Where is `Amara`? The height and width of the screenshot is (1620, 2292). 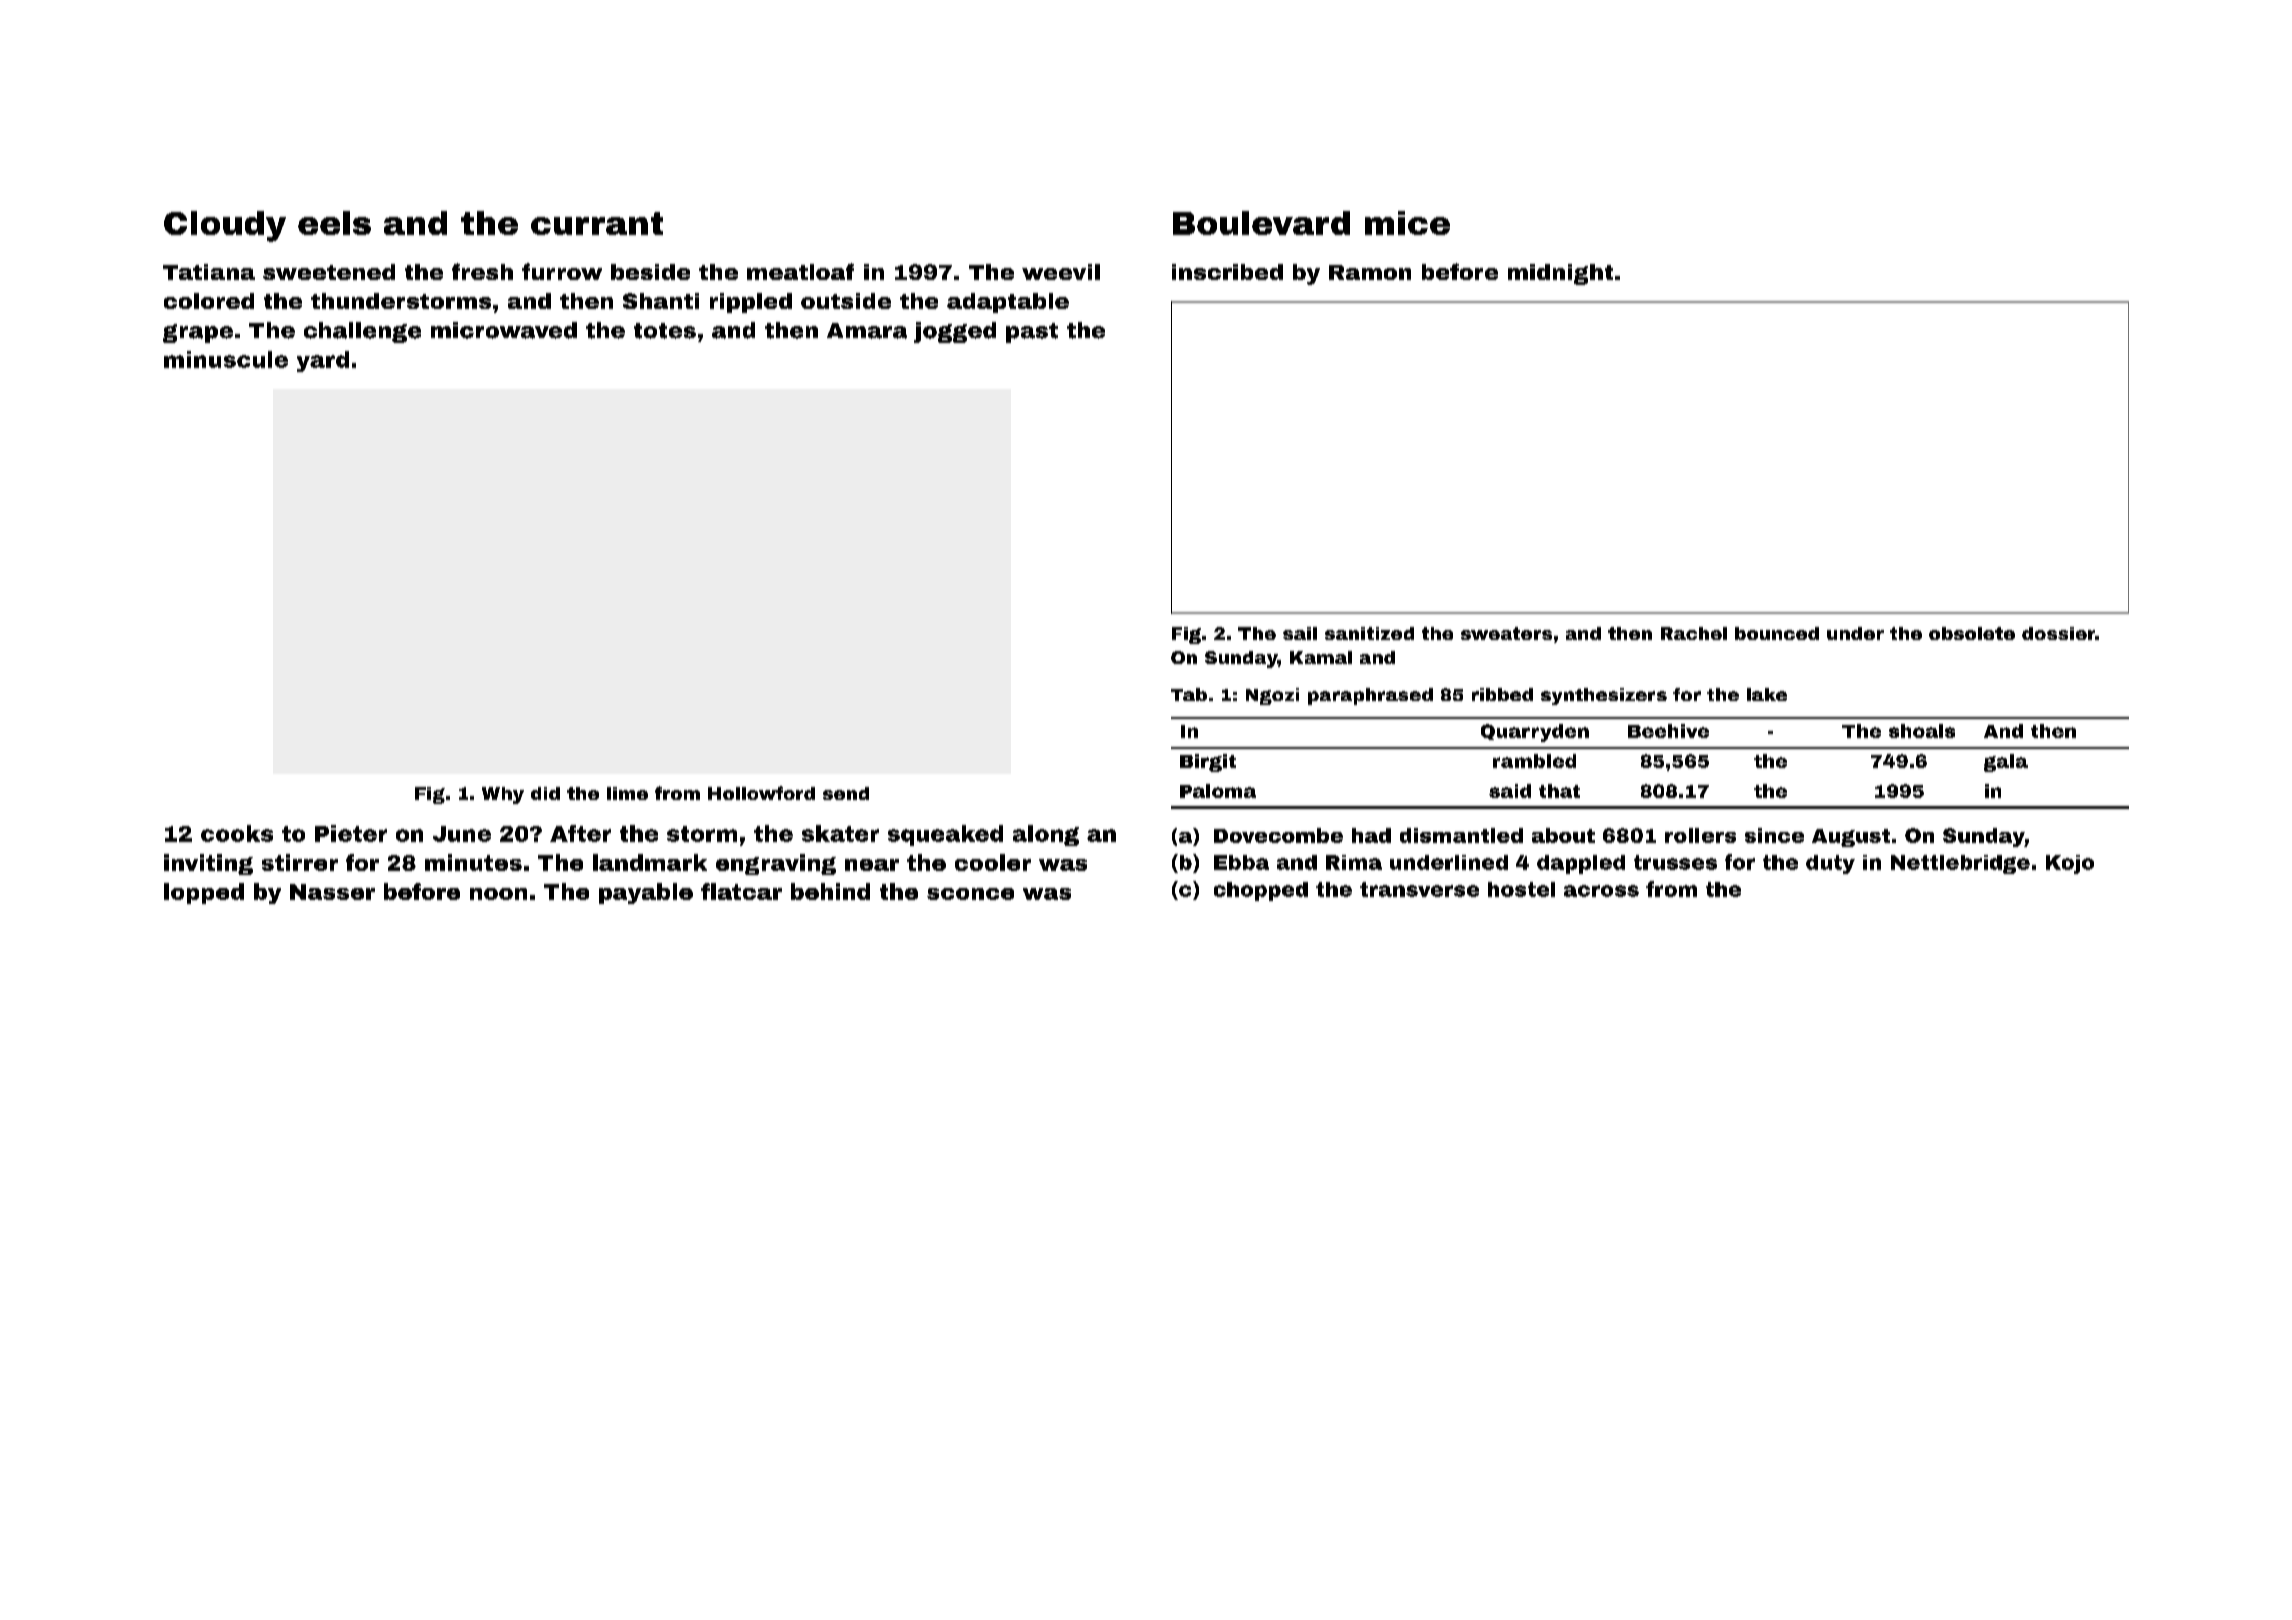
Amara is located at coordinates (867, 331).
